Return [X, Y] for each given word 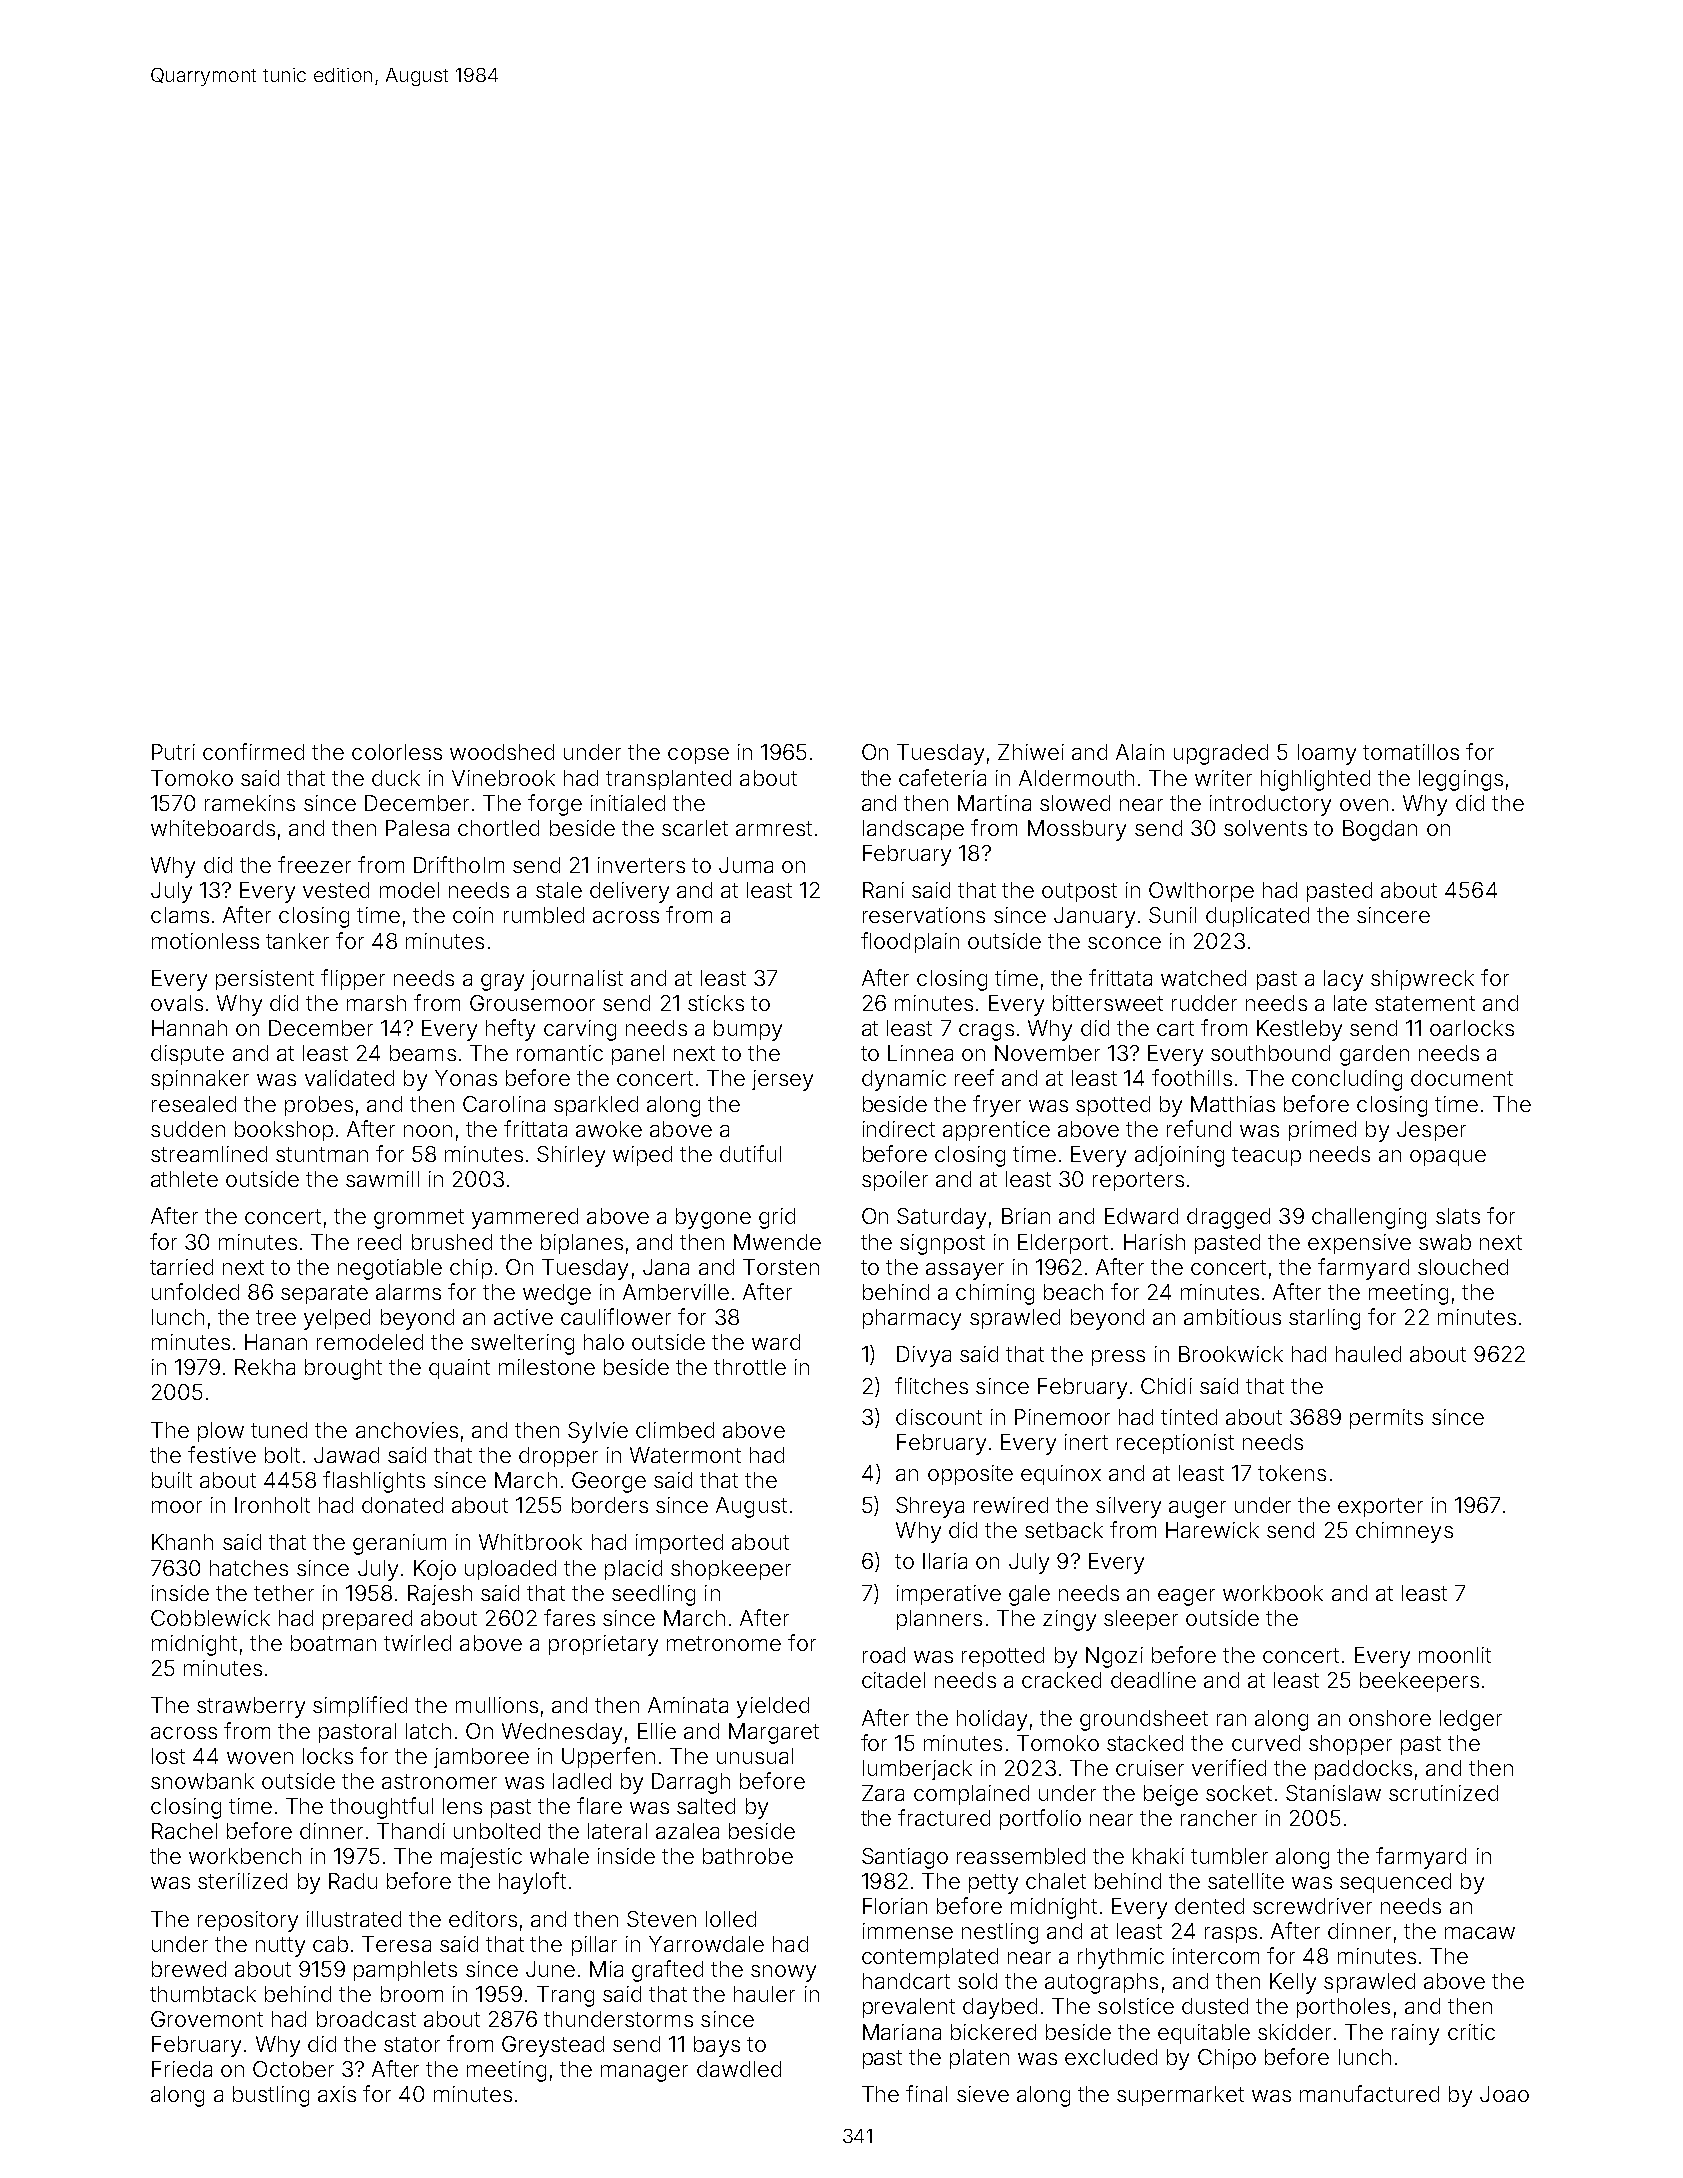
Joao [1504, 2094]
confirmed [253, 751]
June [550, 1969]
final [926, 2093]
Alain [1140, 752]
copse [698, 756]
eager [1186, 1597]
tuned [279, 1430]
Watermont [685, 1455]
